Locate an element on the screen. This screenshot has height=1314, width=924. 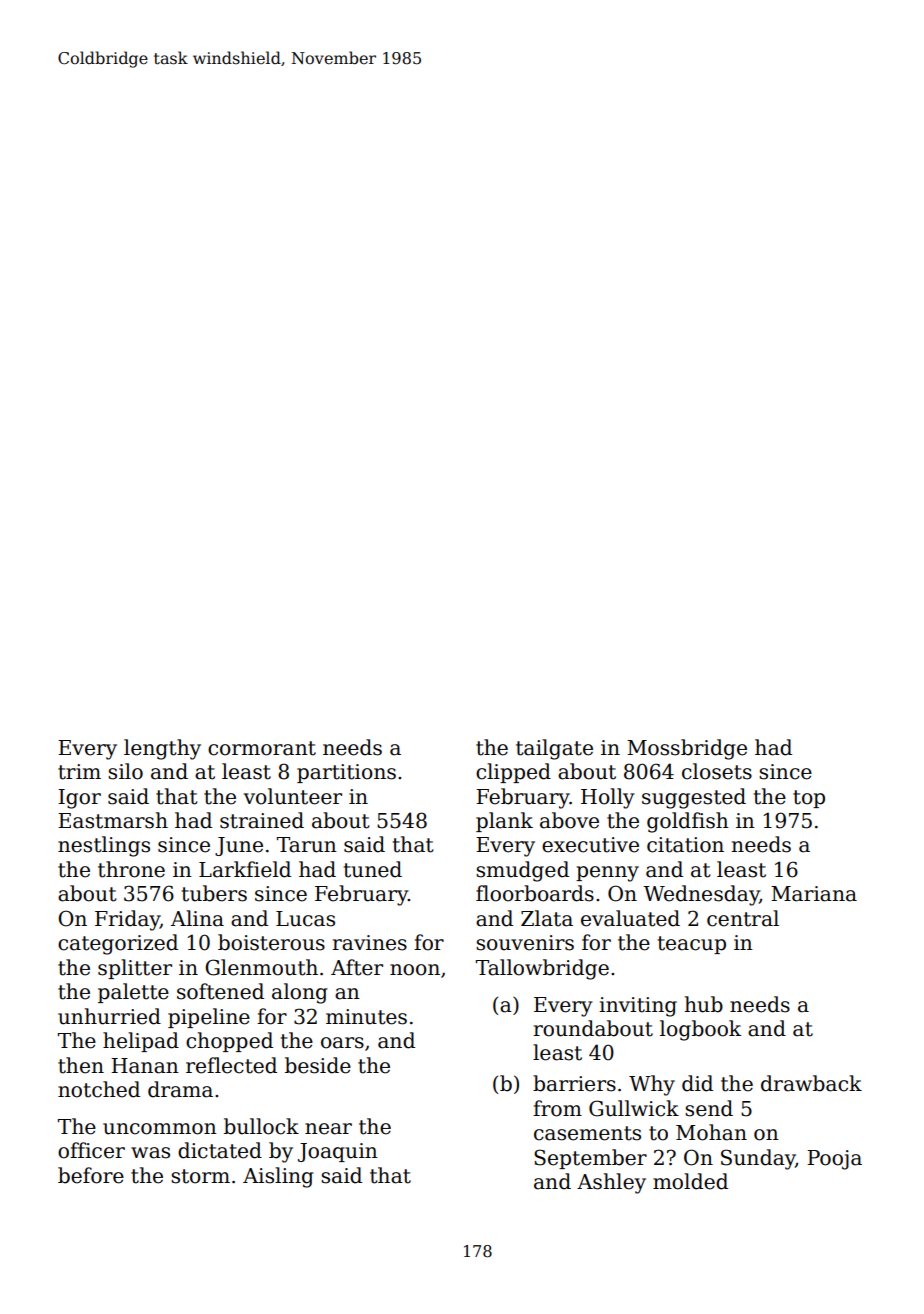
clipped is located at coordinates (513, 773).
